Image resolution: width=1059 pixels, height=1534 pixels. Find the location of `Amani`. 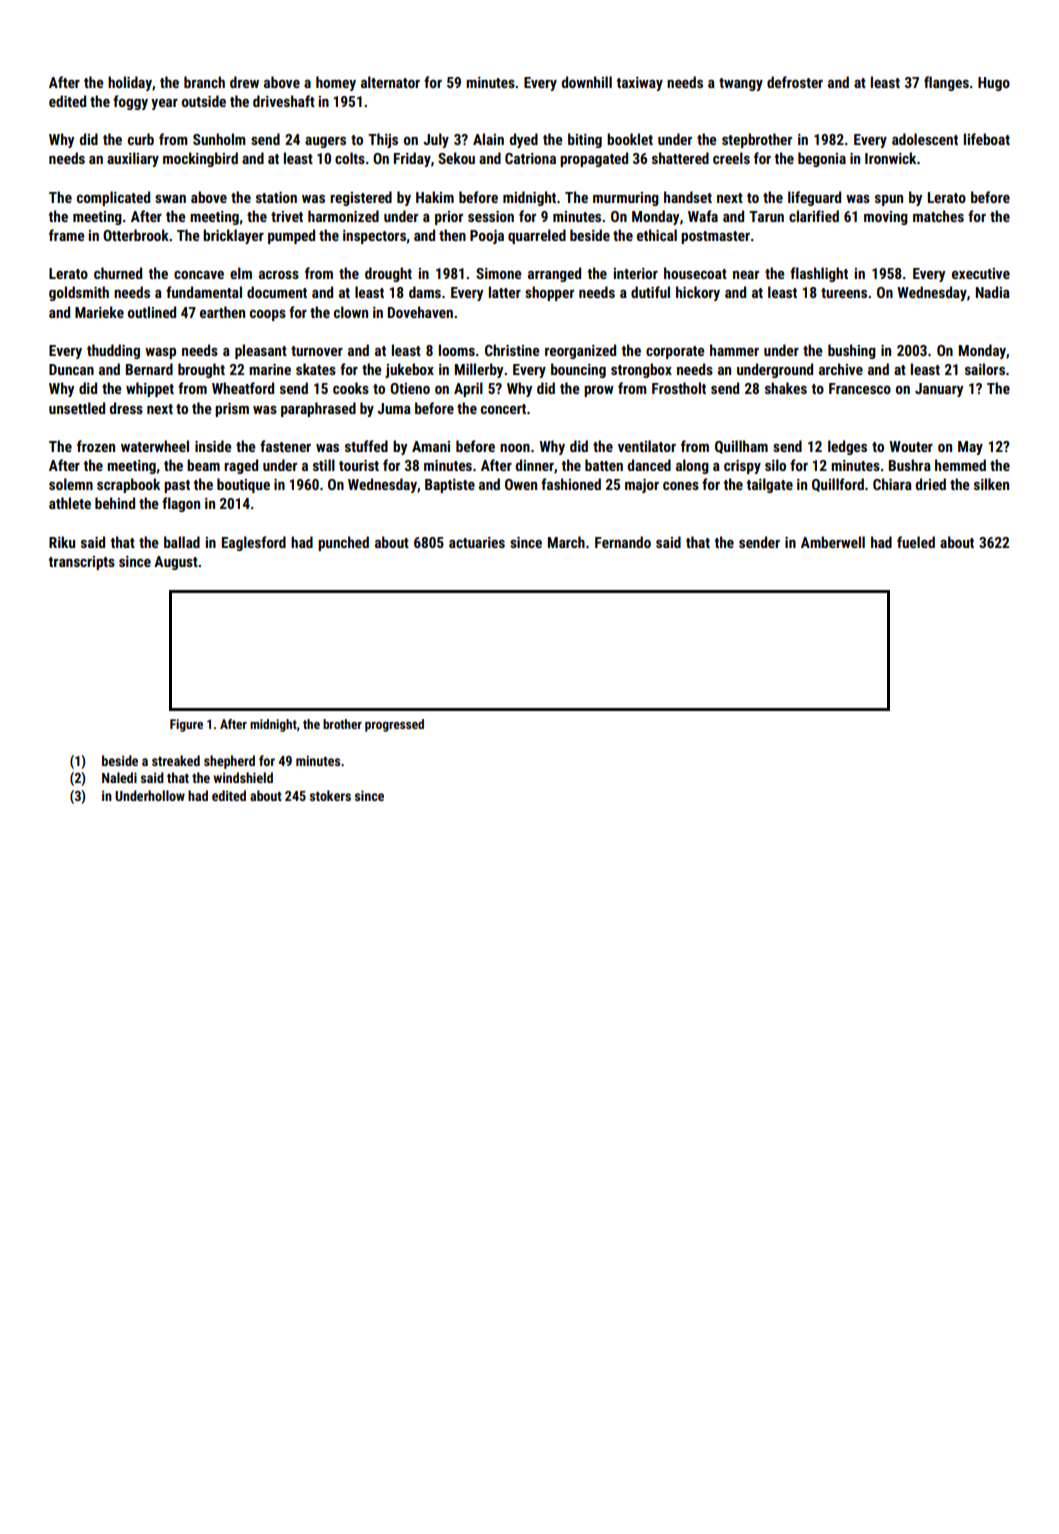

Amani is located at coordinates (431, 446).
